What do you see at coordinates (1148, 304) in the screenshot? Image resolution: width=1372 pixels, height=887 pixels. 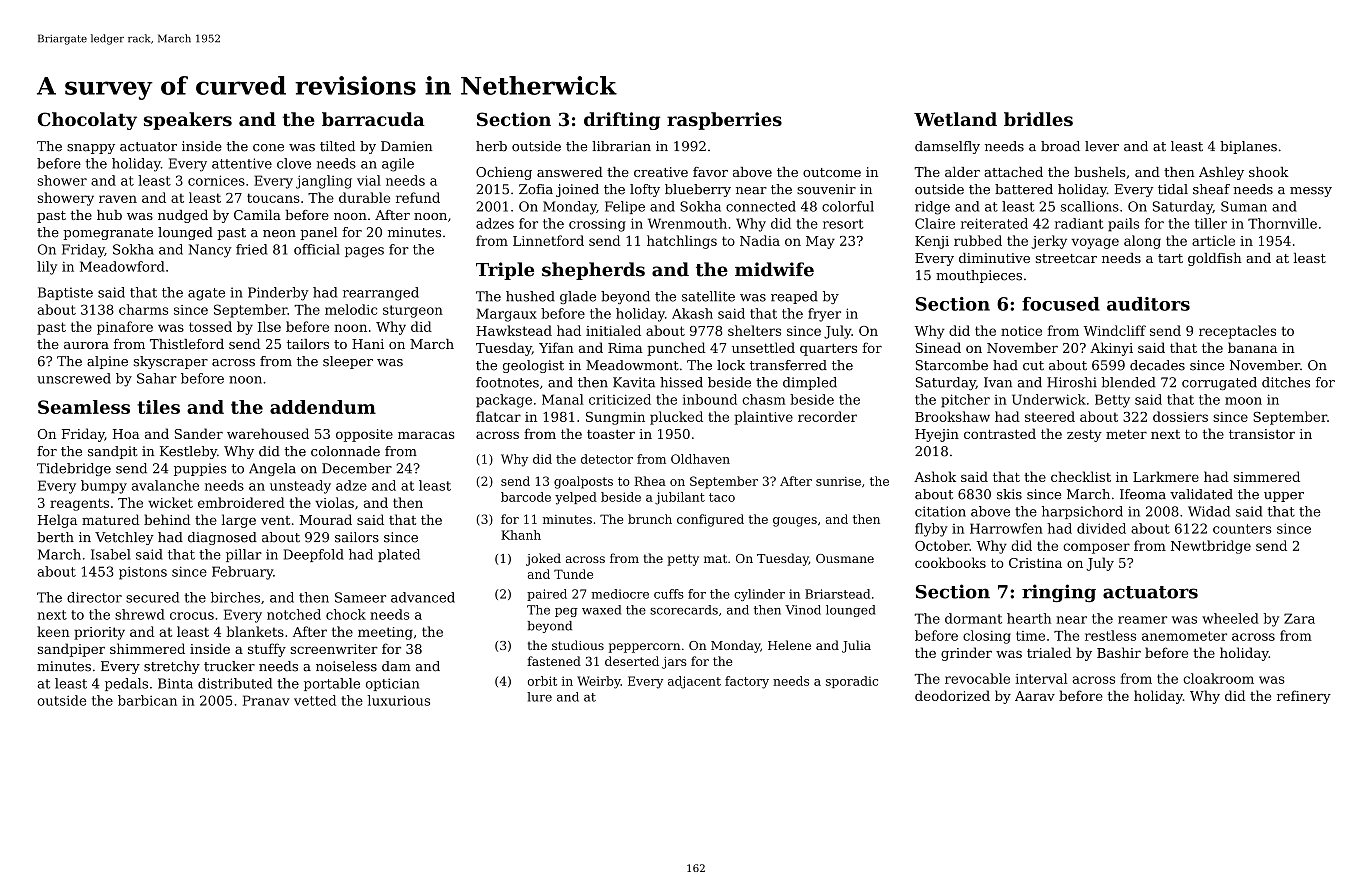 I see `auditors` at bounding box center [1148, 304].
